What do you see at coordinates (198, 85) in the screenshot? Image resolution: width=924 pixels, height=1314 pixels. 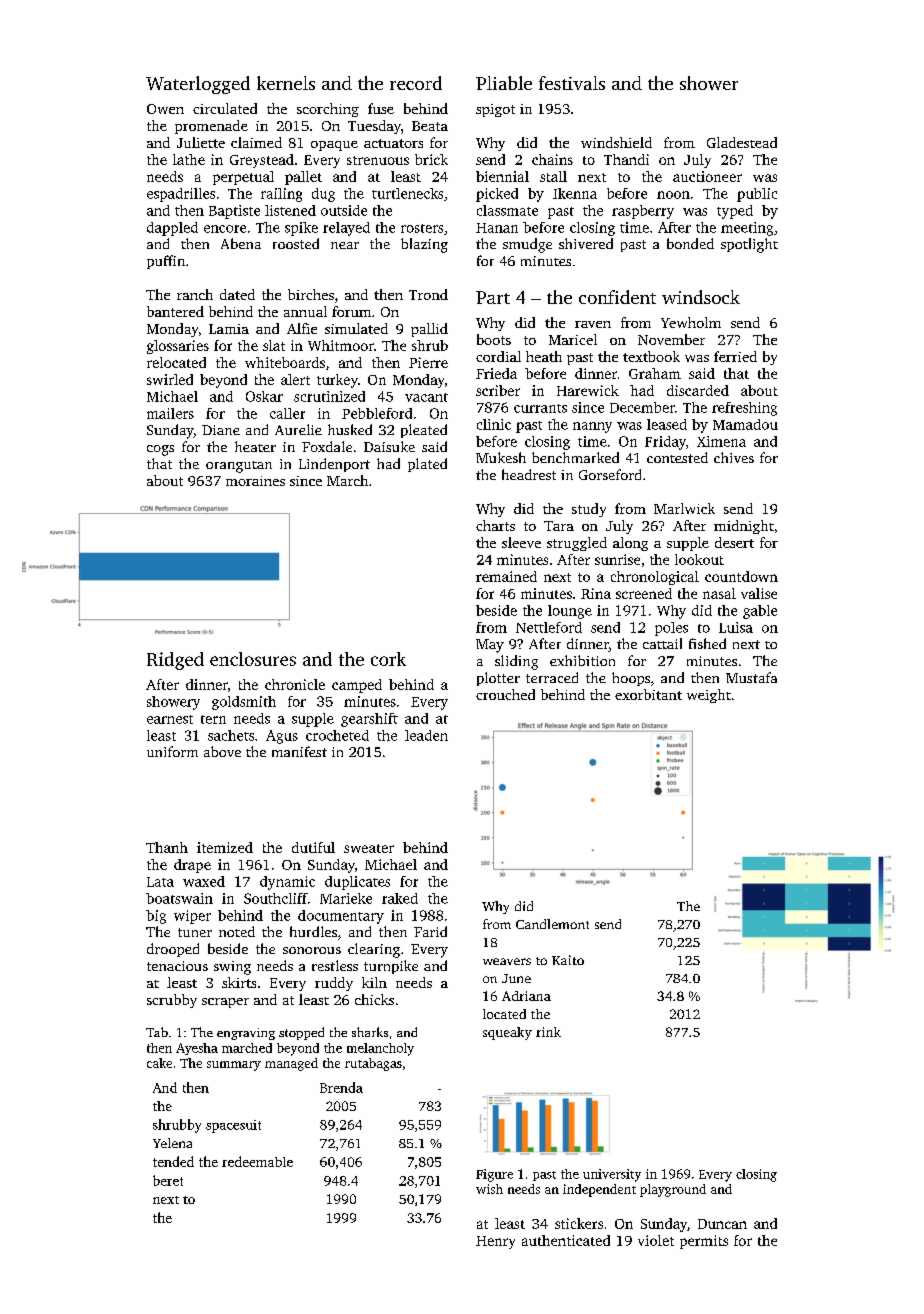 I see `Waterlogged` at bounding box center [198, 85].
